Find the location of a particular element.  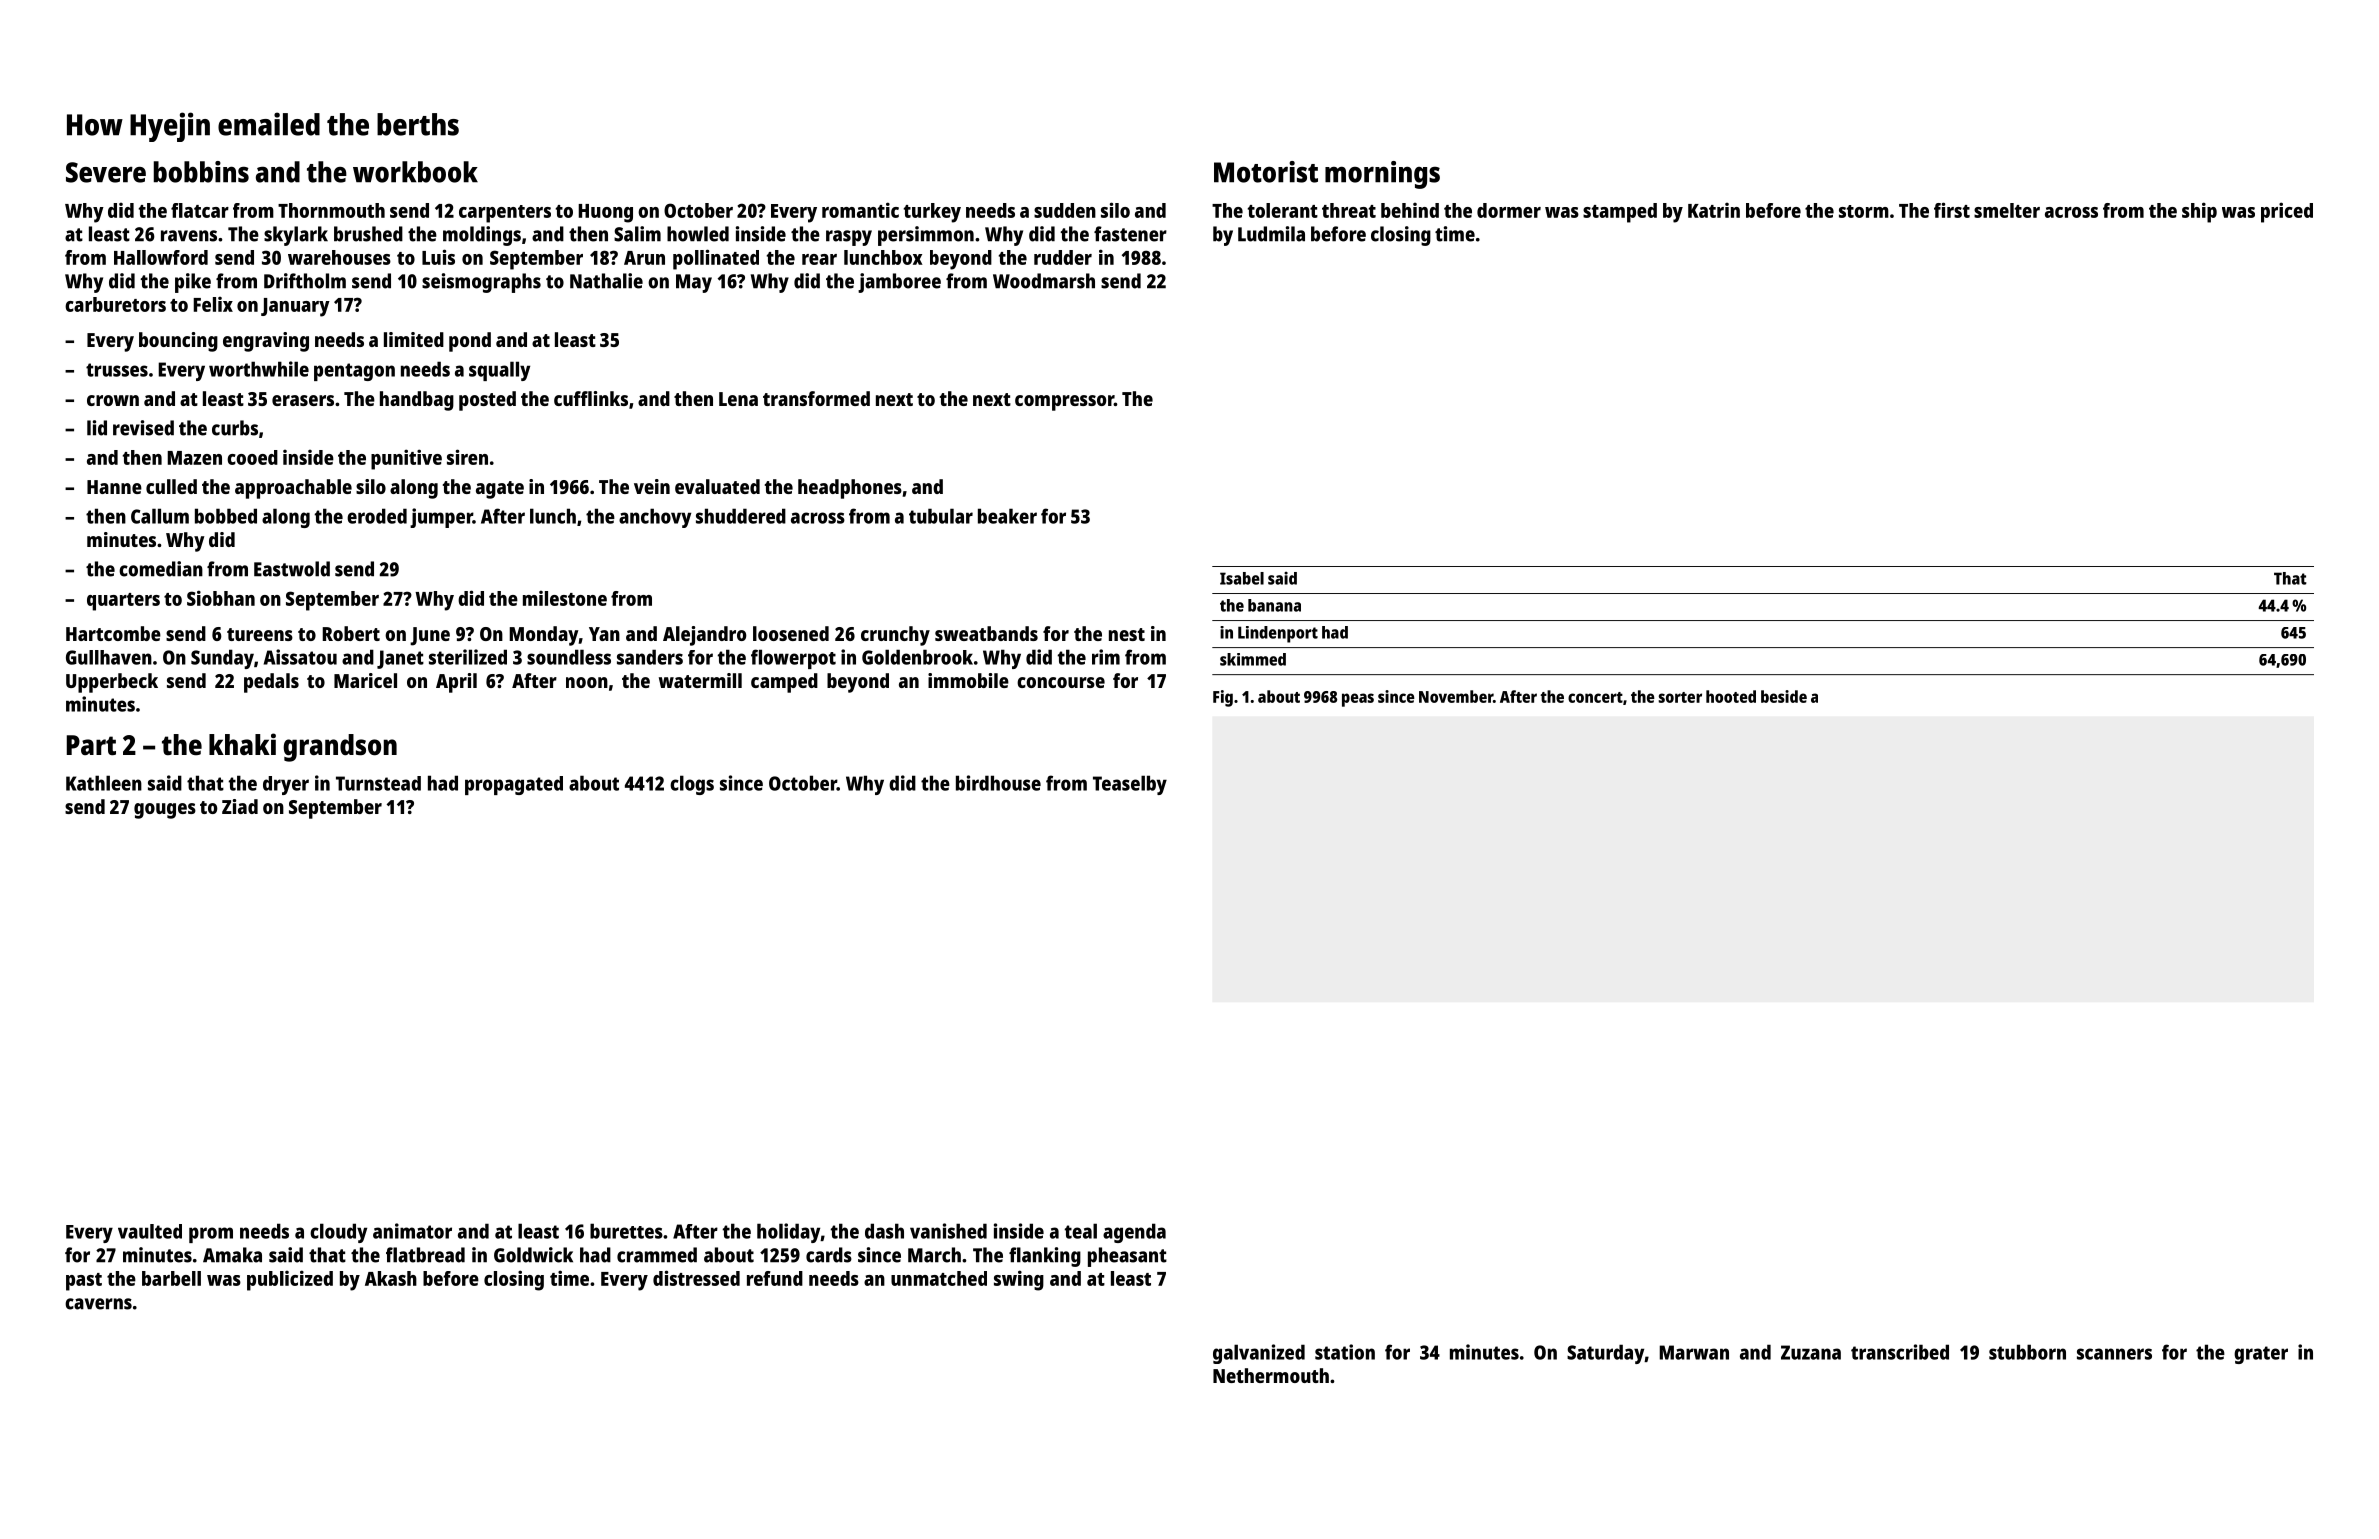

Nethermouth is located at coordinates (1271, 1375).
